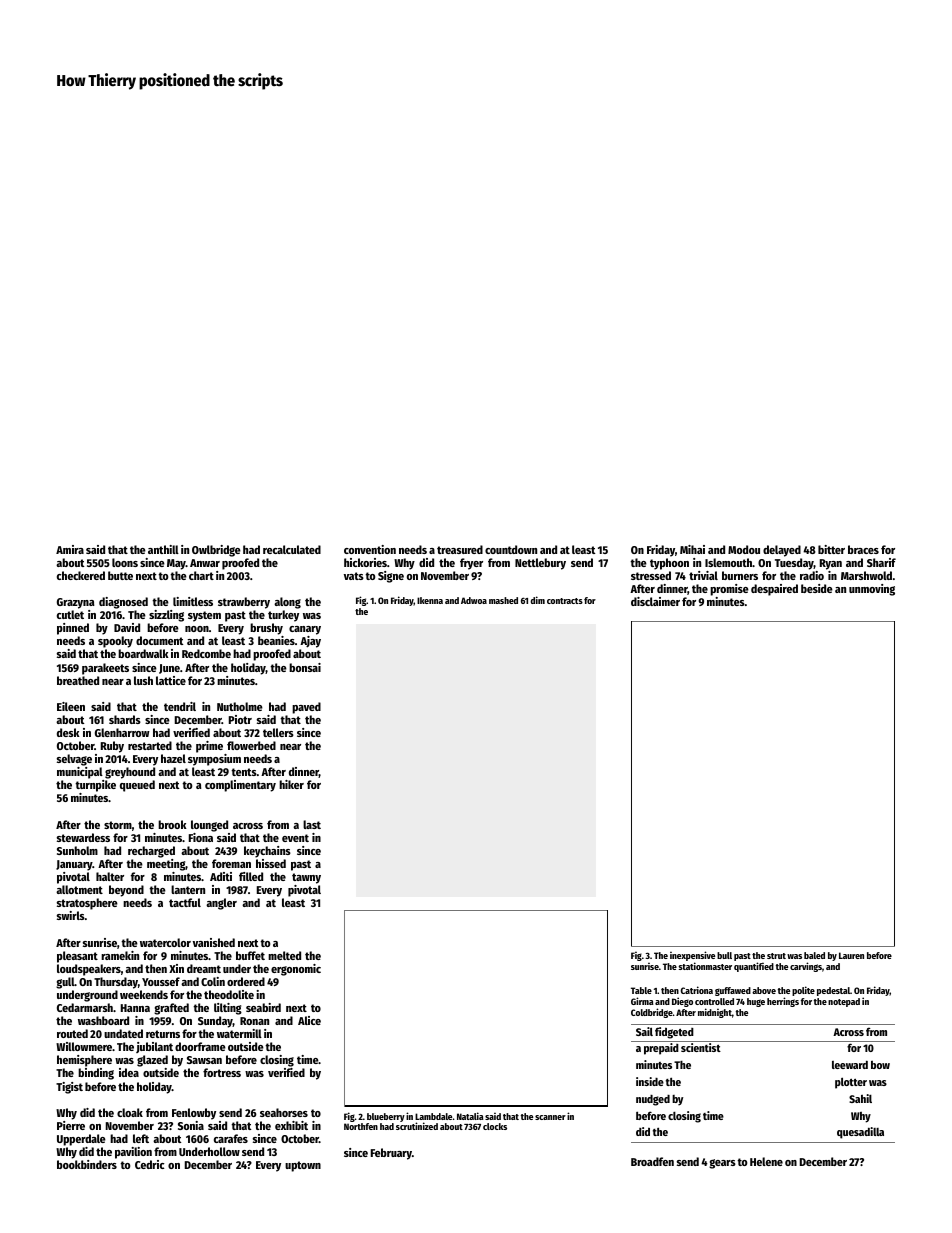 The image size is (952, 1233). What do you see at coordinates (70, 549) in the image?
I see `Amira` at bounding box center [70, 549].
